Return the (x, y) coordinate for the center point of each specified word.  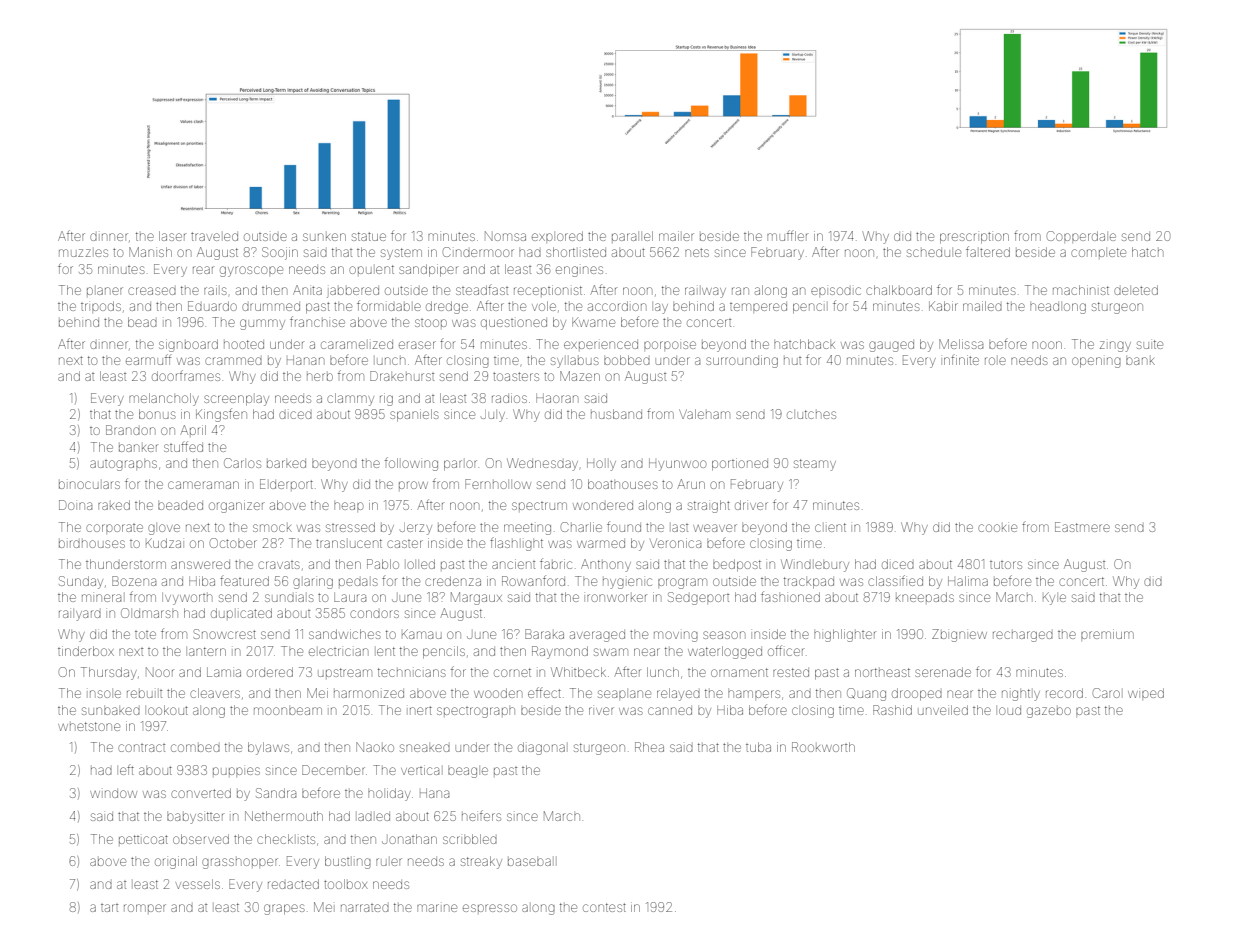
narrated (365, 908)
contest (604, 907)
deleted (1136, 290)
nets (697, 252)
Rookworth (823, 747)
